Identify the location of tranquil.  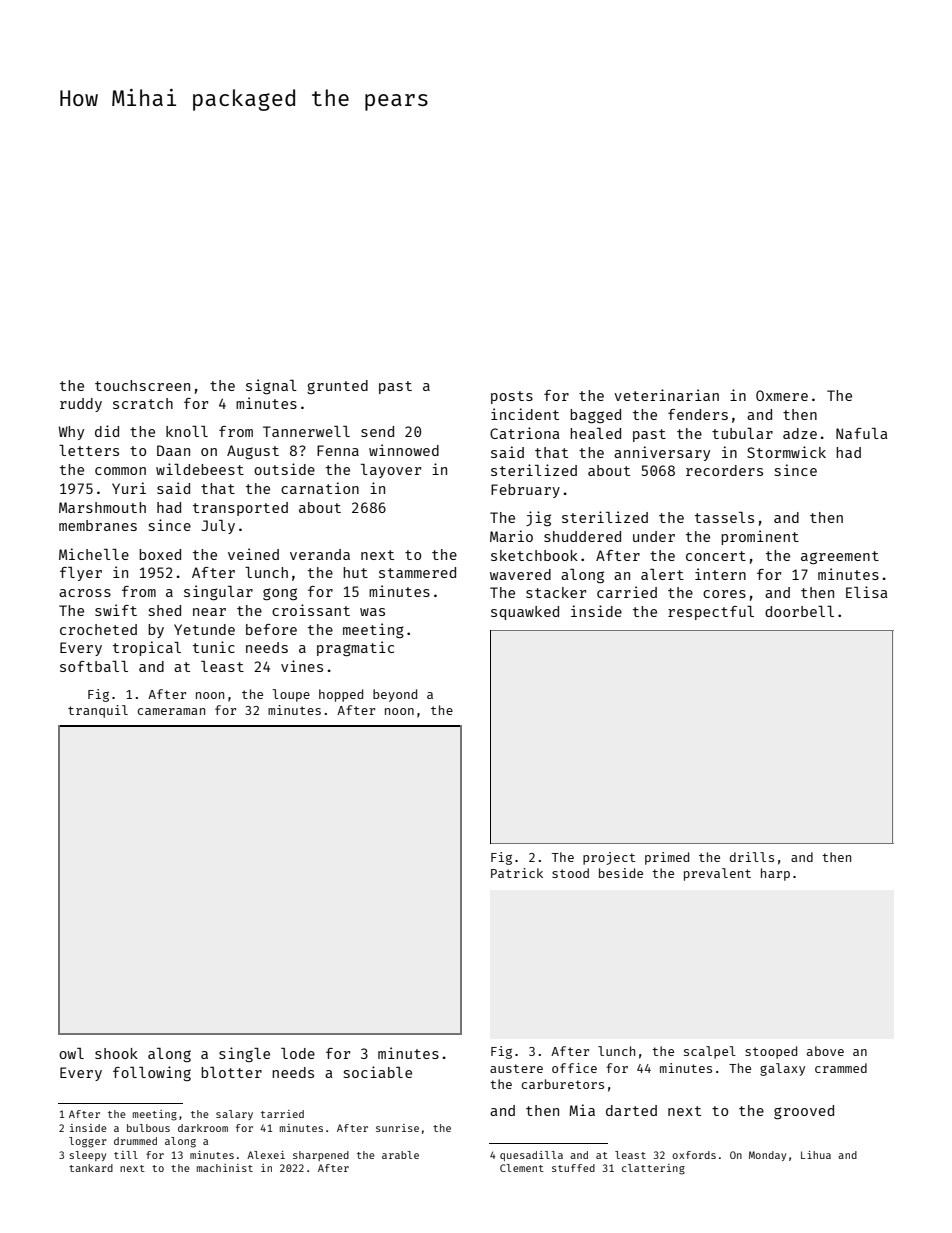
(98, 711).
